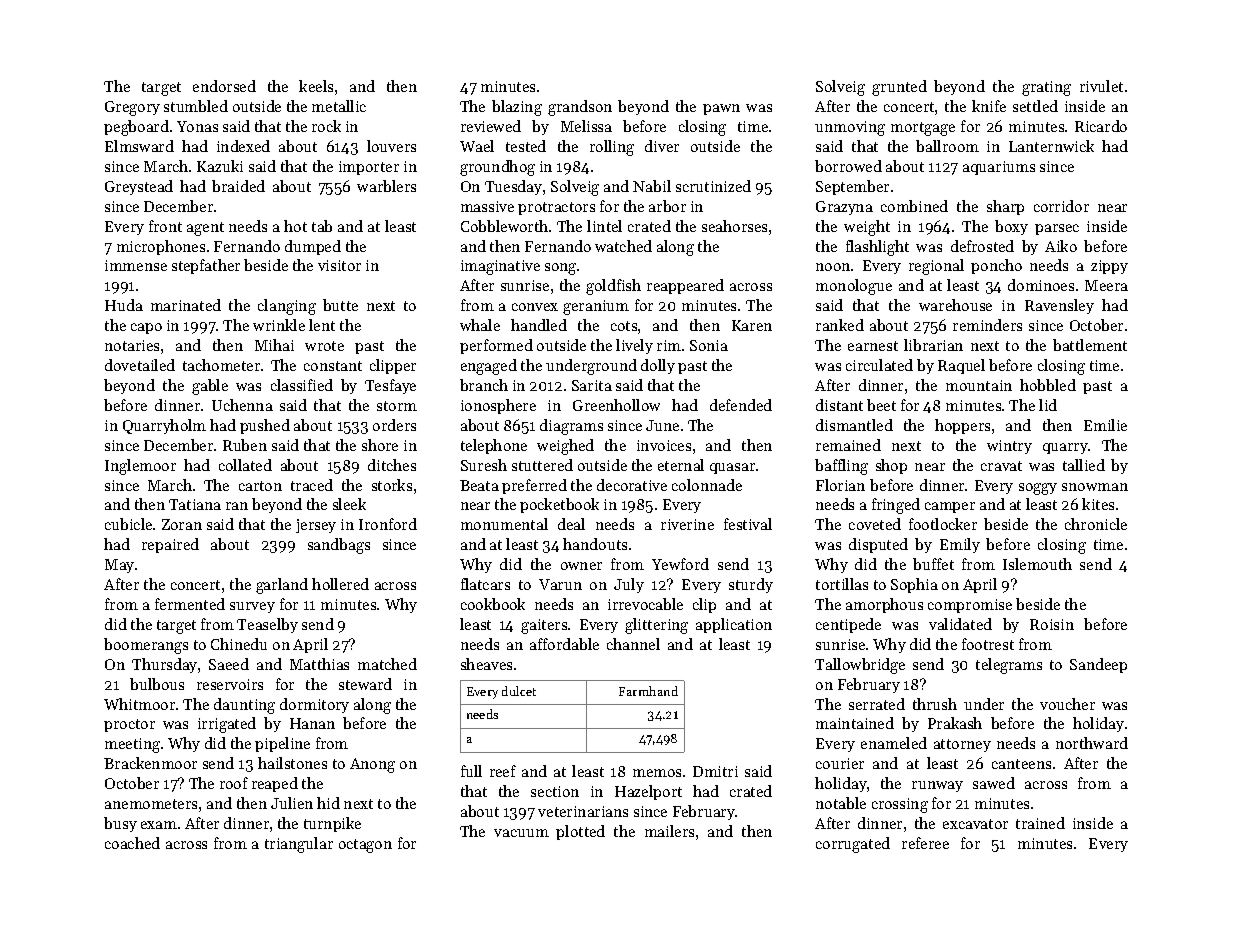  Describe the element at coordinates (709, 345) in the document. I see `Sonia` at that location.
